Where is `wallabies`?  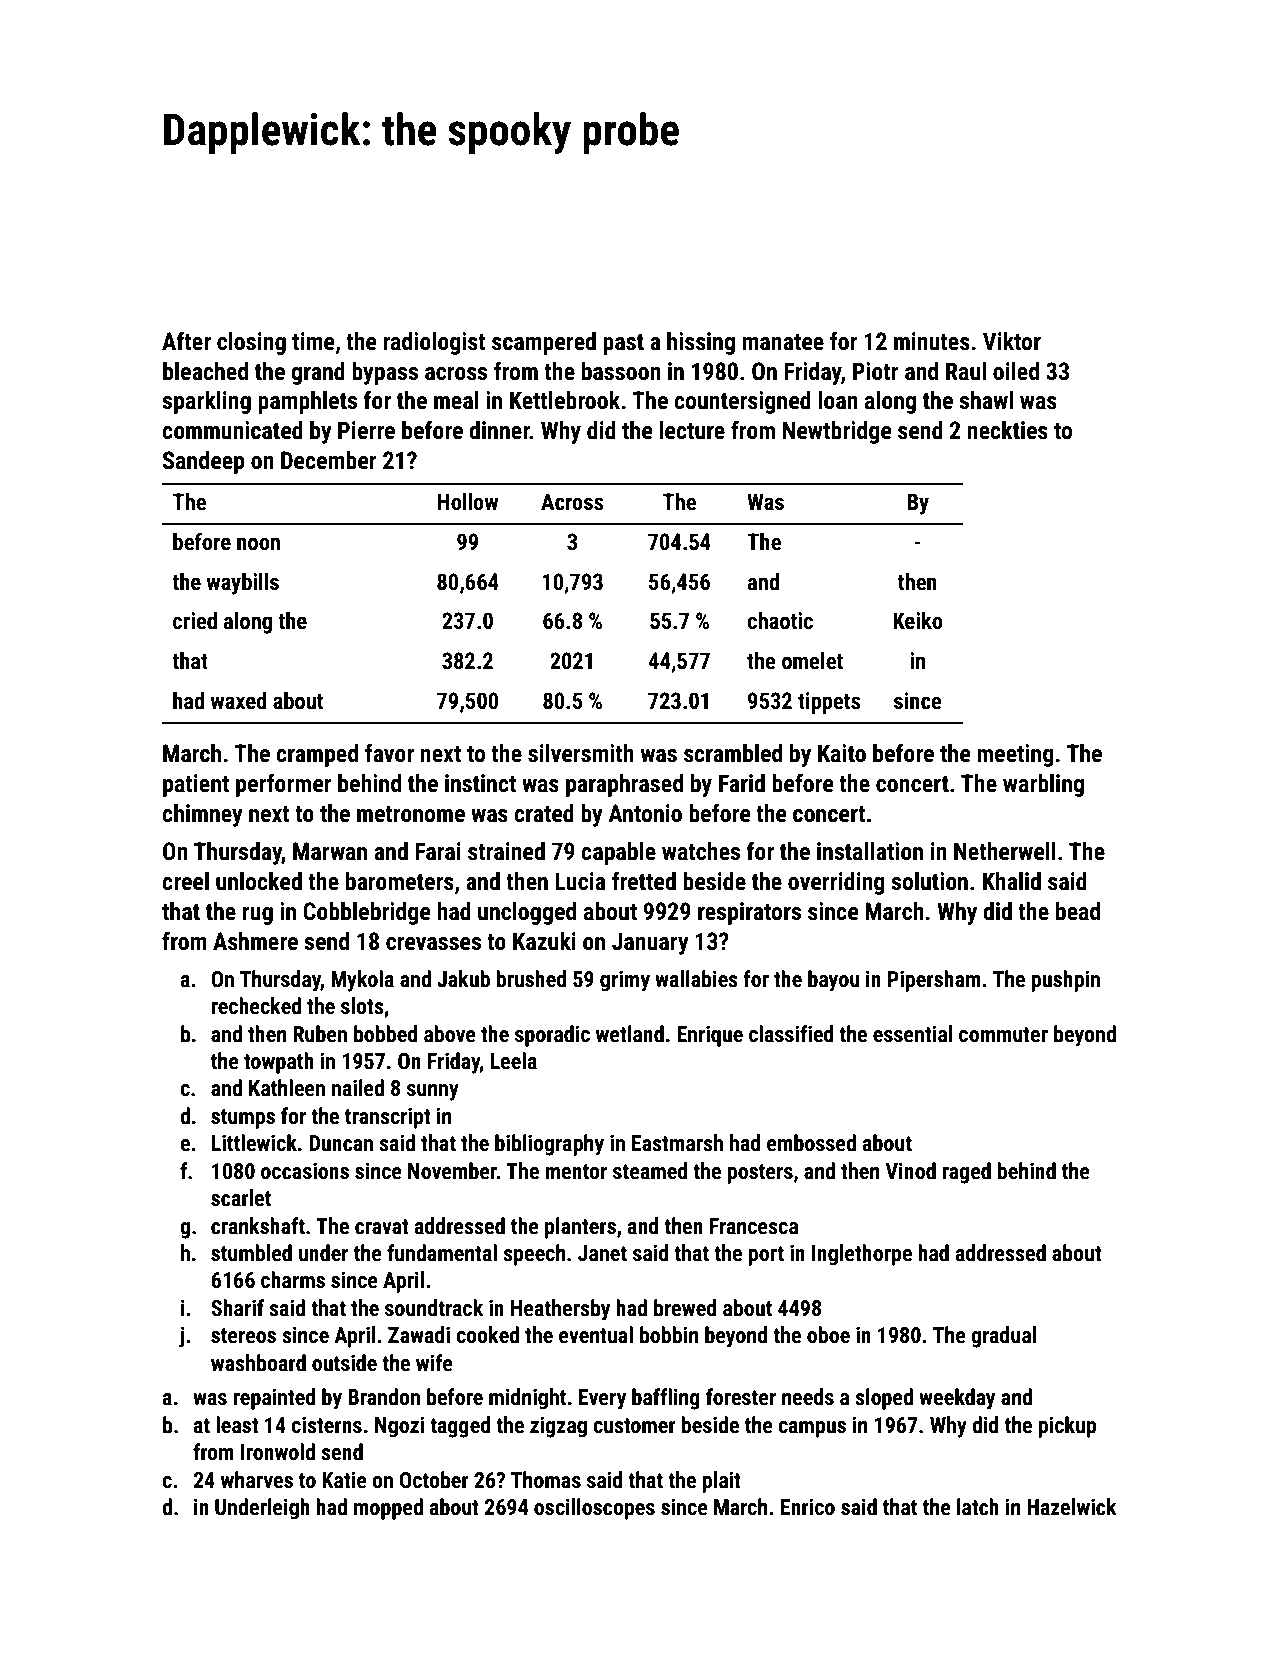
wallabies is located at coordinates (696, 979).
